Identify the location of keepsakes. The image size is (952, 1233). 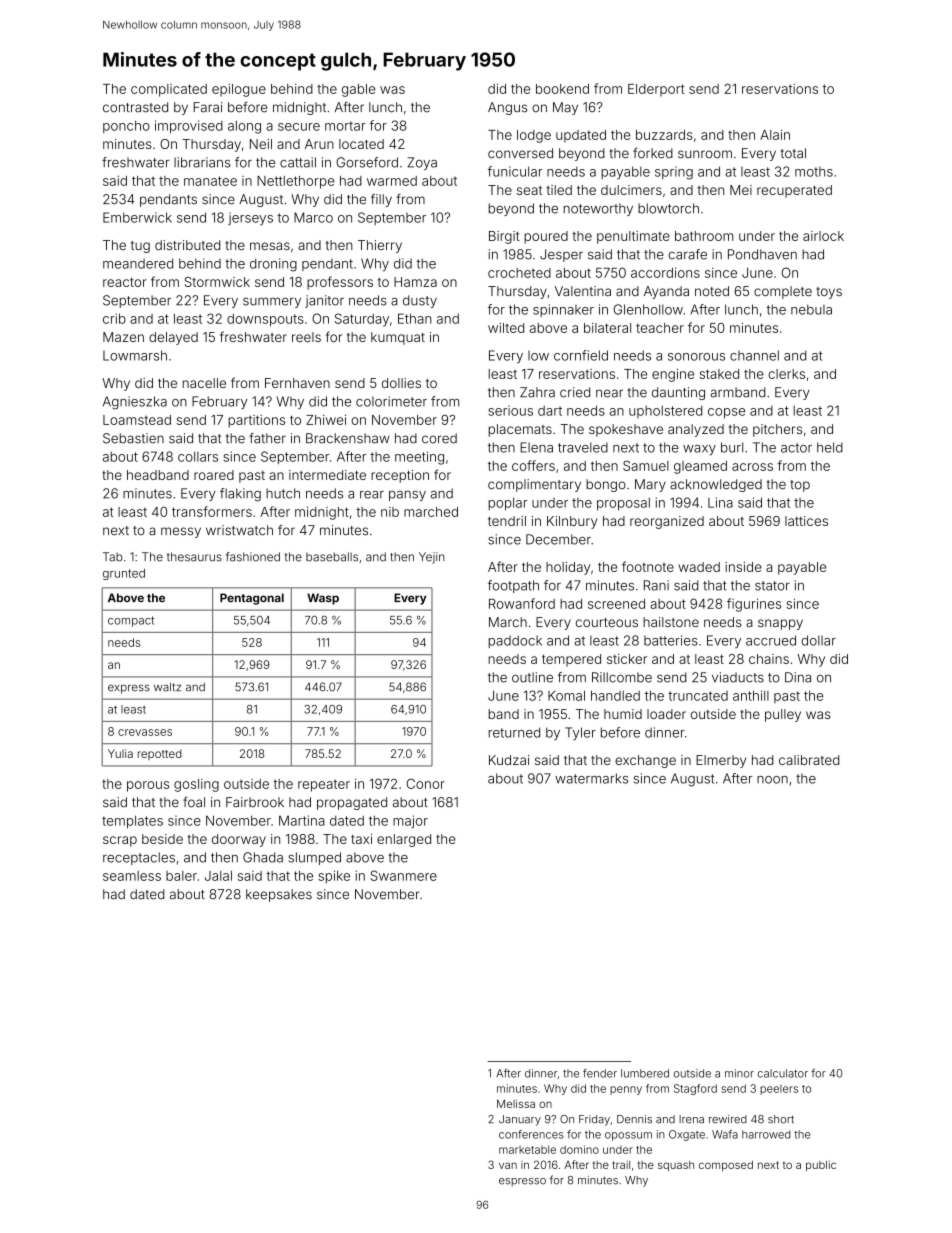
(279, 895).
